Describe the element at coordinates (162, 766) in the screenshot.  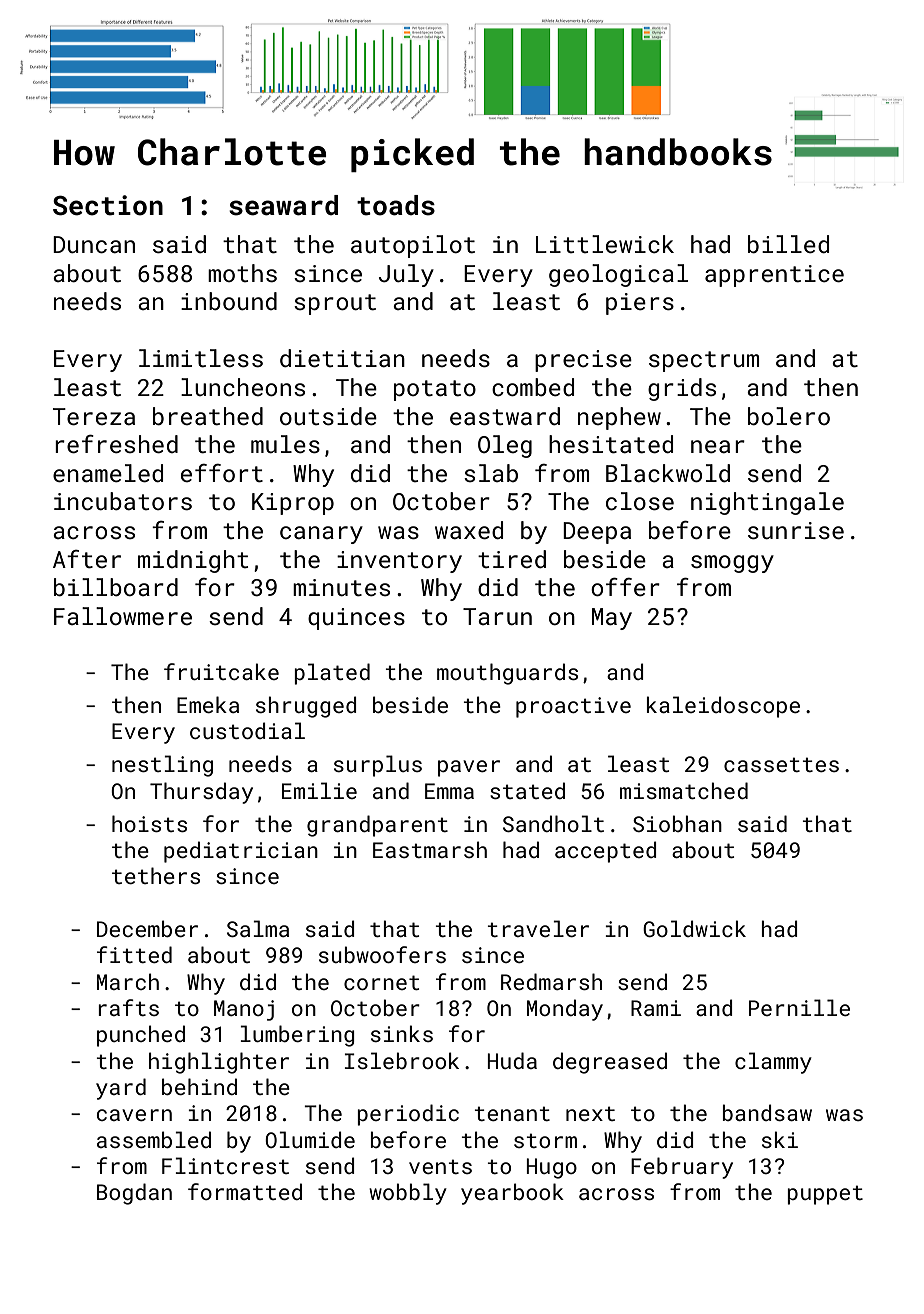
I see `nestling` at that location.
